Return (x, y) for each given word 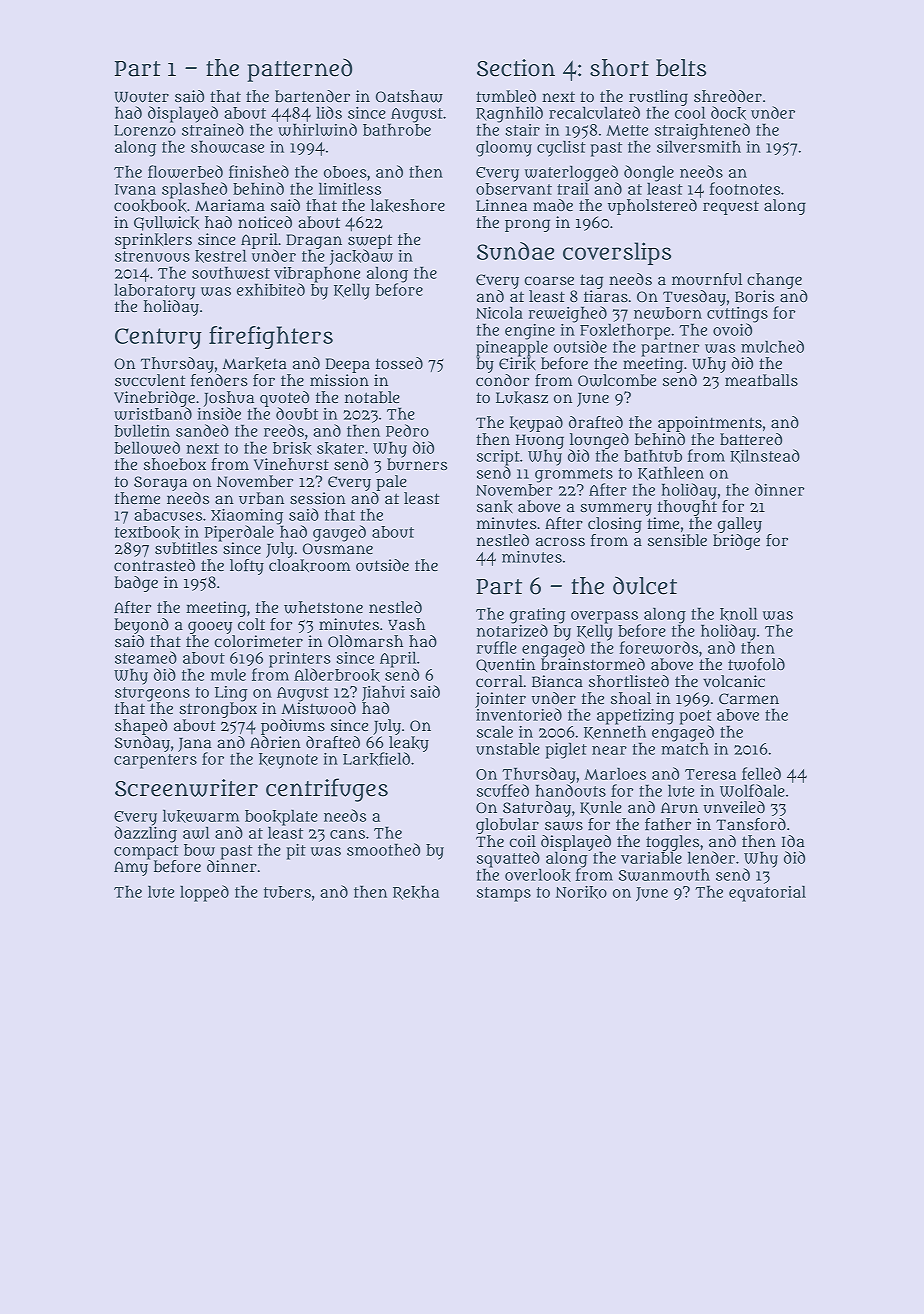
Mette (627, 130)
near (609, 750)
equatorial (767, 893)
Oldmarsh (365, 641)
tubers (287, 892)
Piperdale (239, 533)
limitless (350, 188)
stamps (504, 894)
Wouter (141, 97)
